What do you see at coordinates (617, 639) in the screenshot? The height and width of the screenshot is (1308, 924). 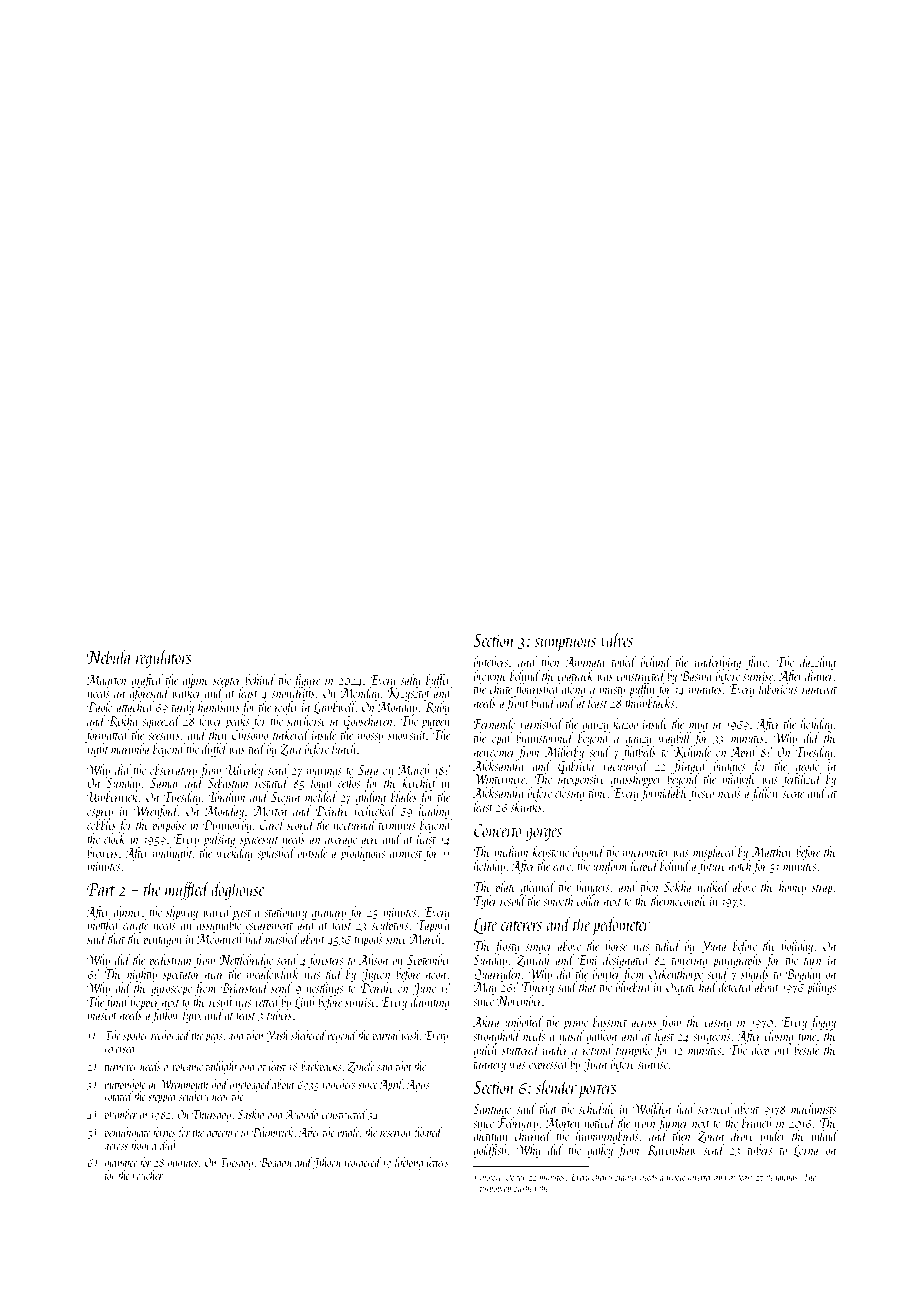 I see `valves` at bounding box center [617, 639].
